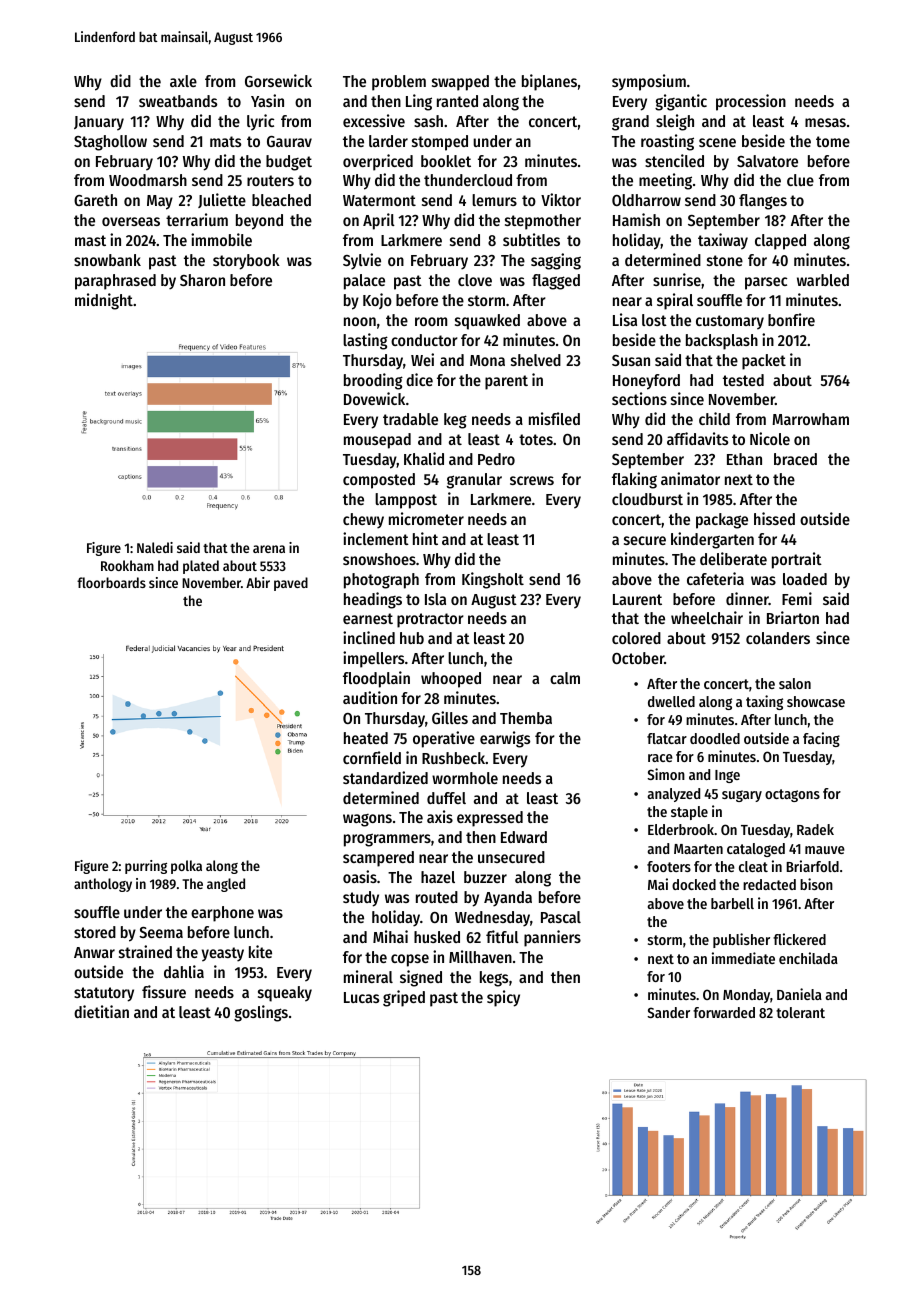 The height and width of the document is (1308, 924). What do you see at coordinates (668, 1012) in the document?
I see `Sander` at bounding box center [668, 1012].
